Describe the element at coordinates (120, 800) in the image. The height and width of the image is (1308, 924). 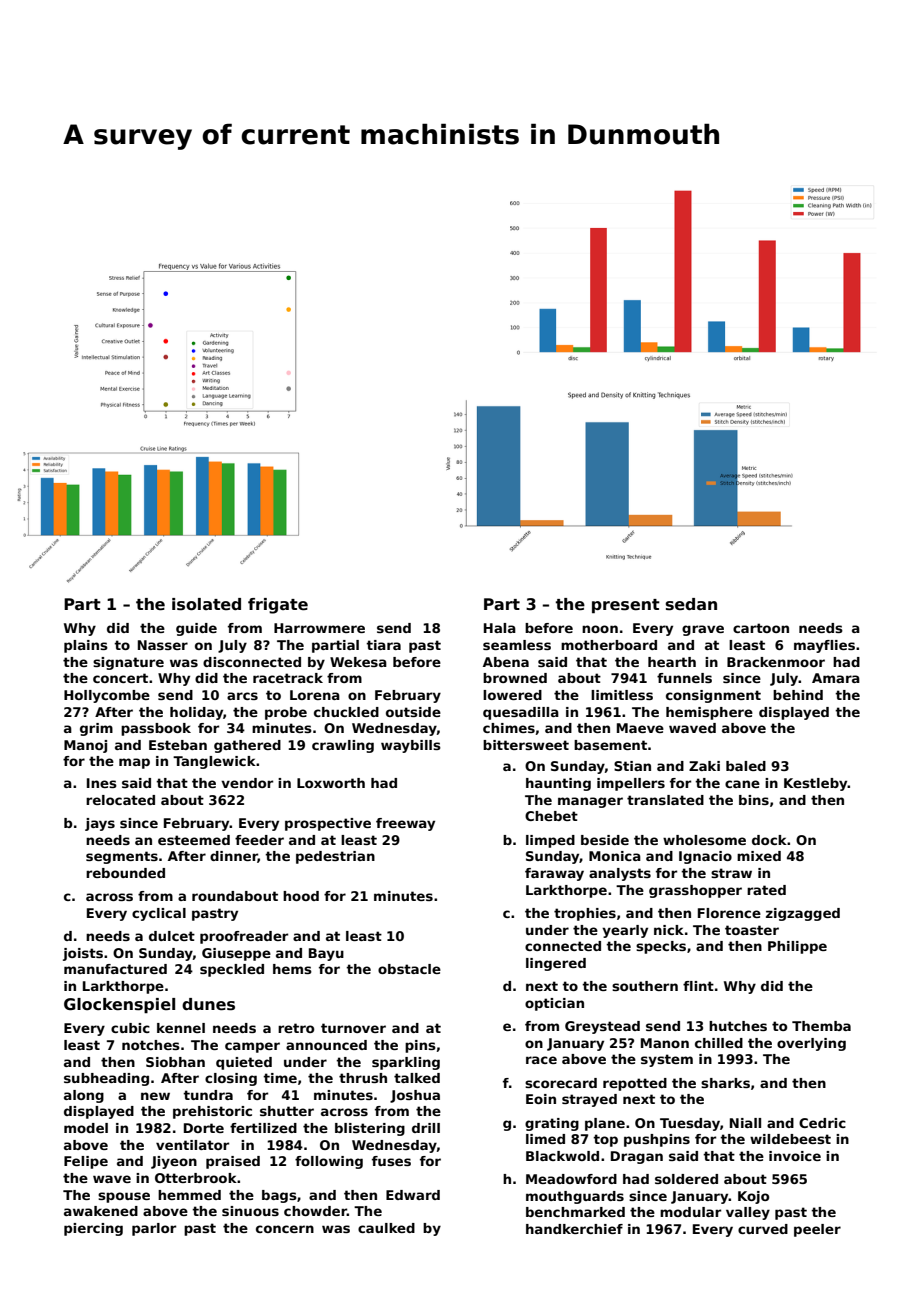
I see `relocated` at that location.
